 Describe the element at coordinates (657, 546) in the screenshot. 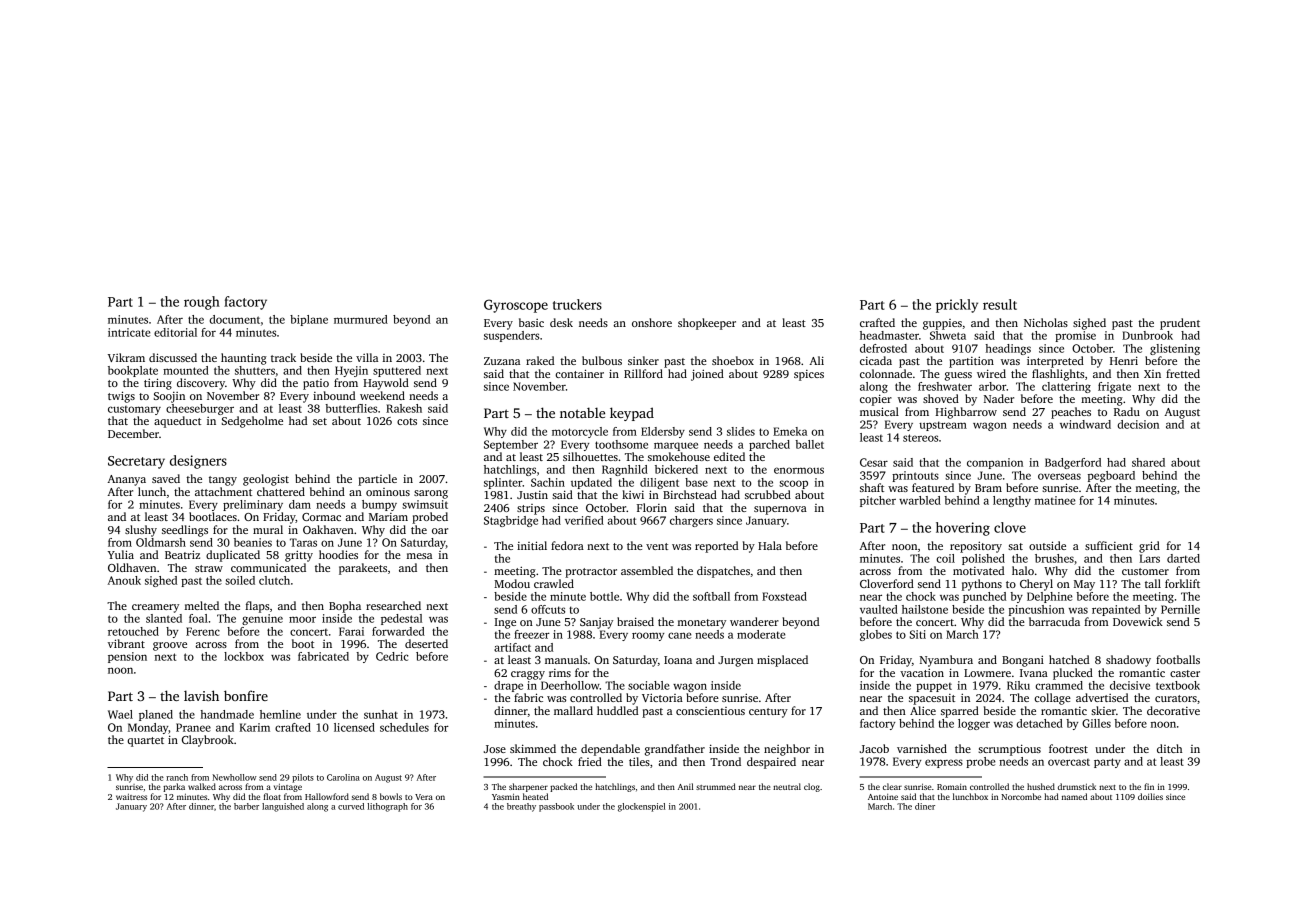

I see `vent` at that location.
